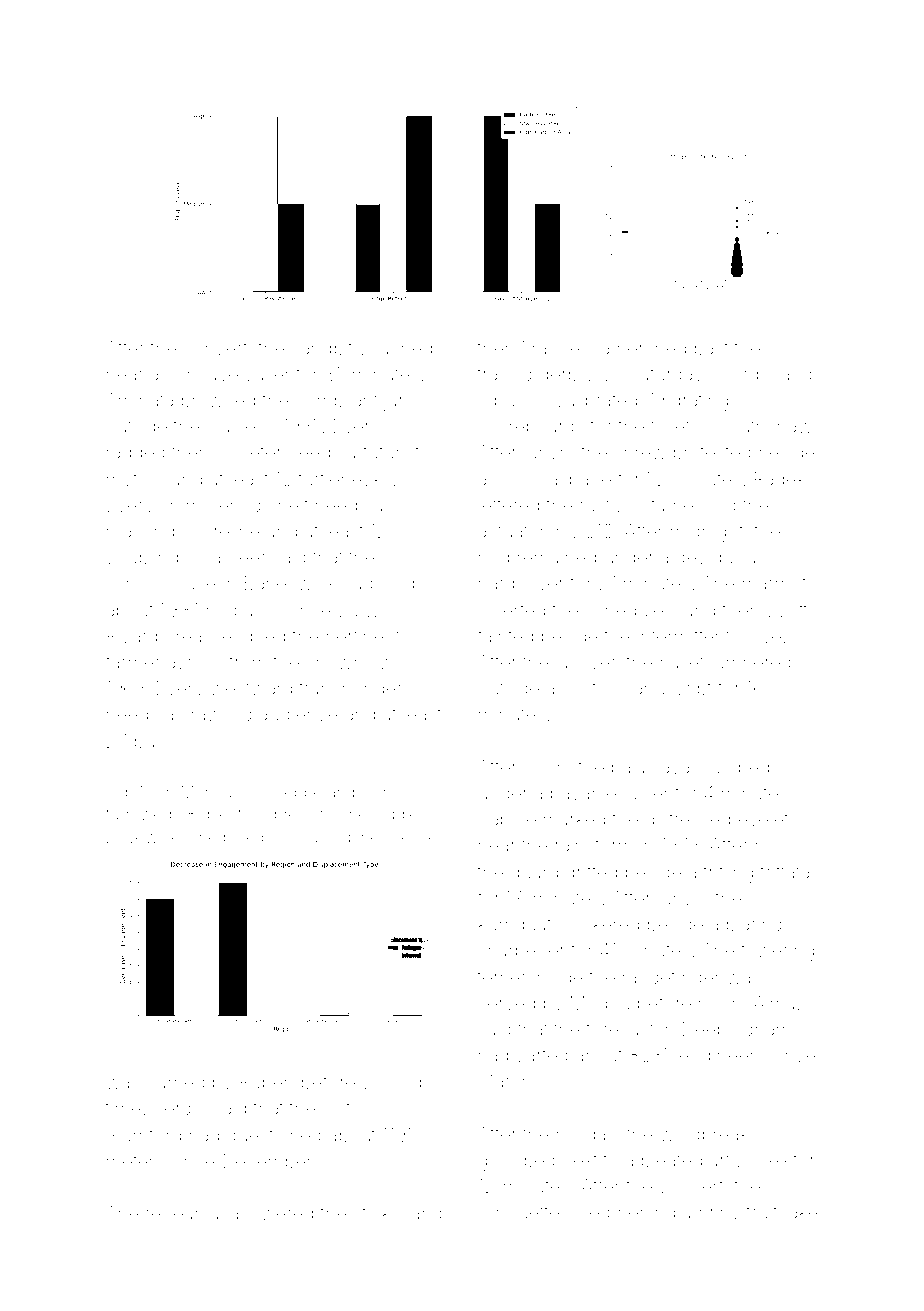  Describe the element at coordinates (763, 821) in the page. I see `eyelet` at that location.
